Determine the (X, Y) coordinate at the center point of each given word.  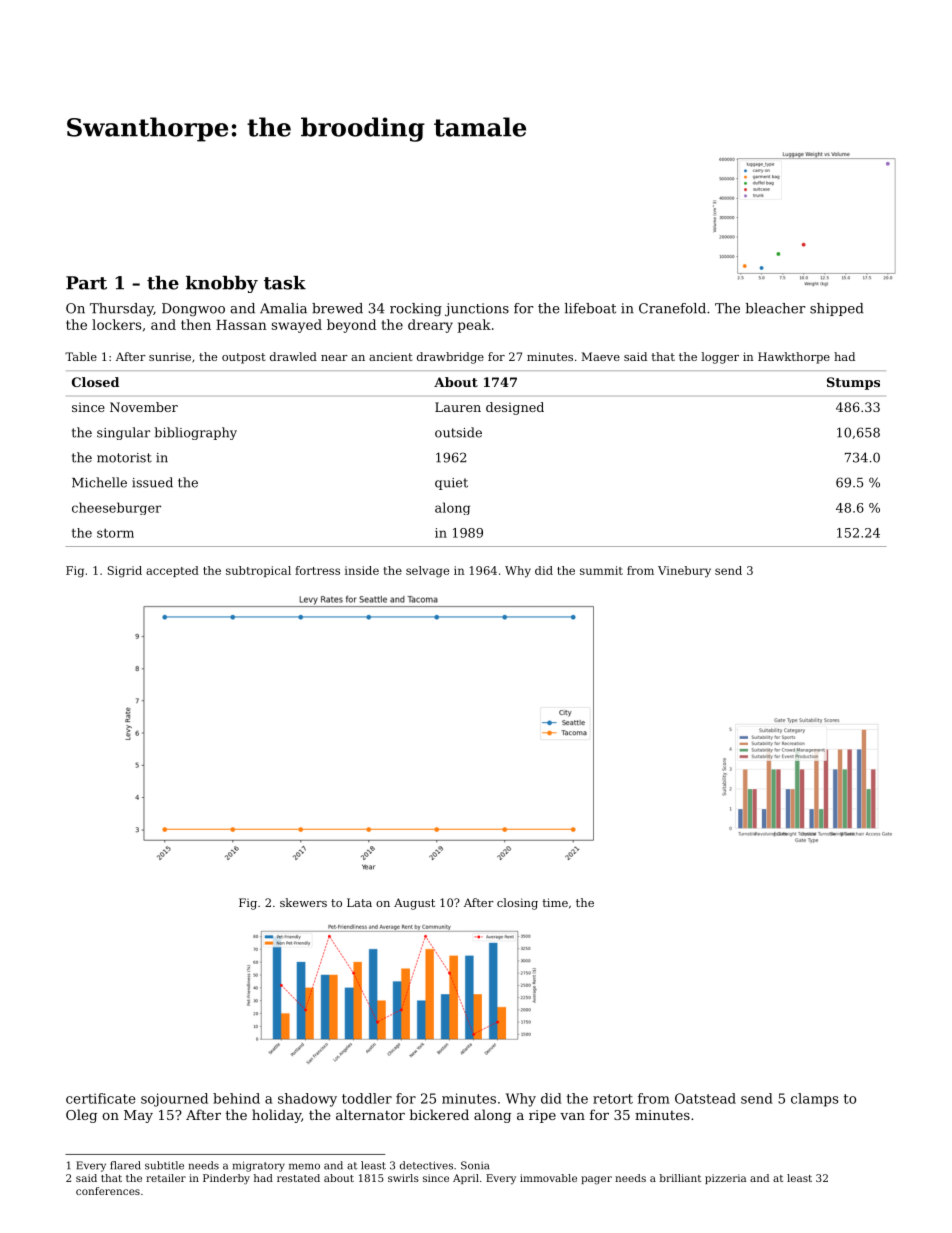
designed (515, 408)
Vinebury (684, 572)
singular (123, 433)
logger (720, 358)
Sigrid (125, 572)
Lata (359, 902)
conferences (108, 1191)
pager (596, 1180)
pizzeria (725, 1179)
